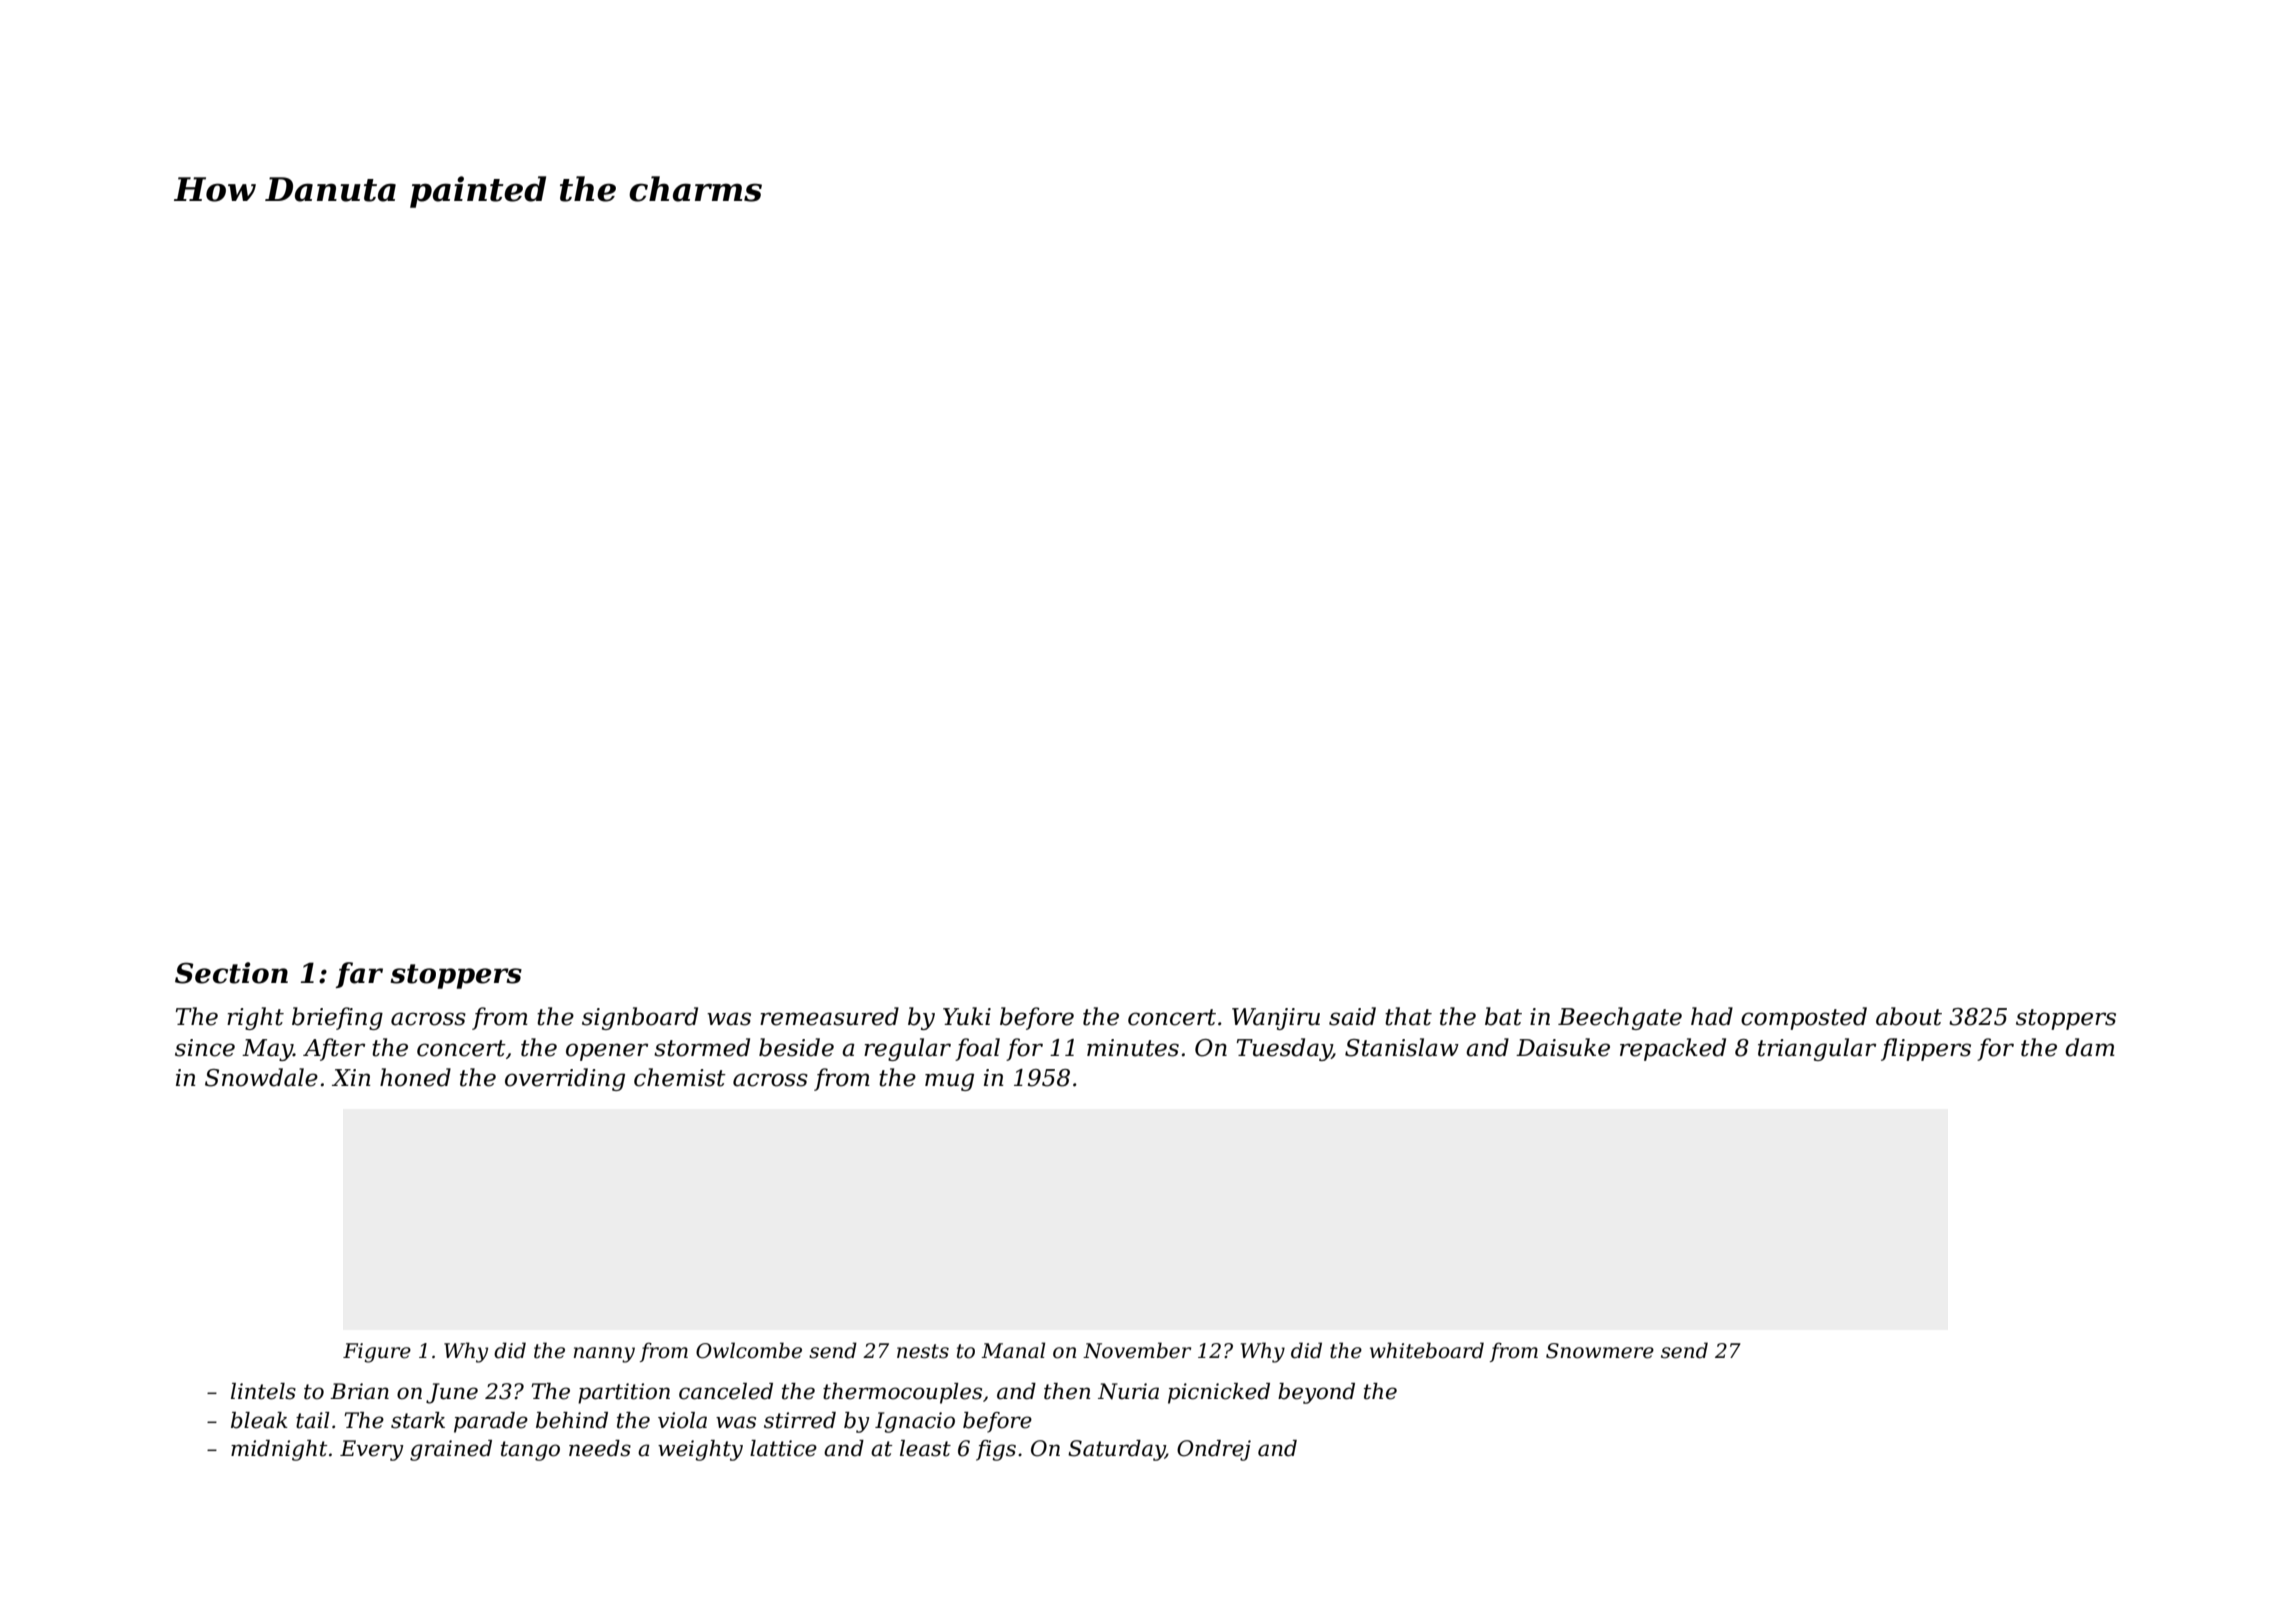 The width and height of the screenshot is (2292, 1620). I want to click on signboard, so click(640, 1018).
